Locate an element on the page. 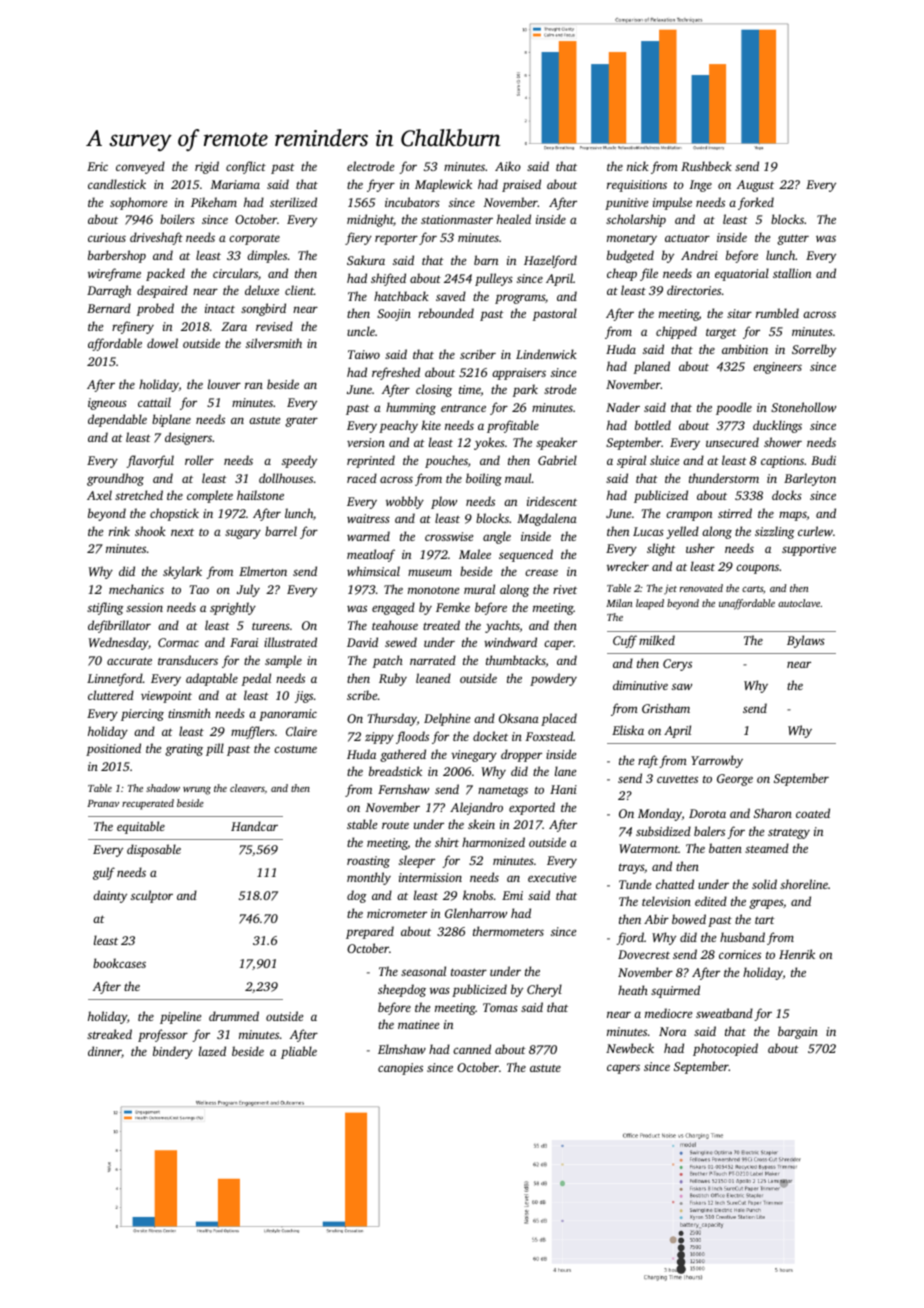  powdery is located at coordinates (553, 679).
